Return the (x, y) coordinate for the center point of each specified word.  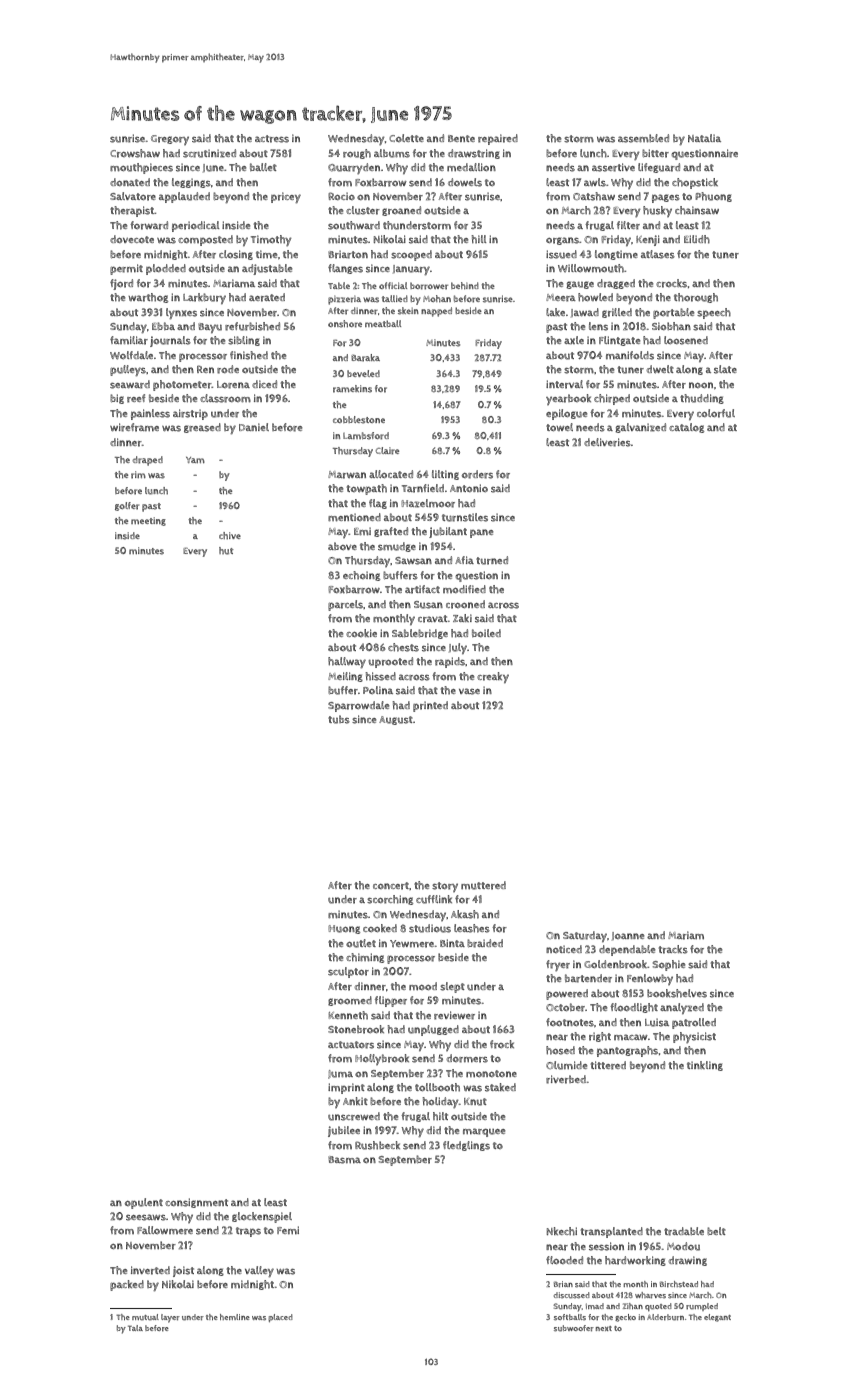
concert (391, 886)
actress (272, 139)
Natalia (704, 138)
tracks (673, 949)
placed (280, 1318)
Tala (135, 1328)
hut (226, 551)
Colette (406, 138)
